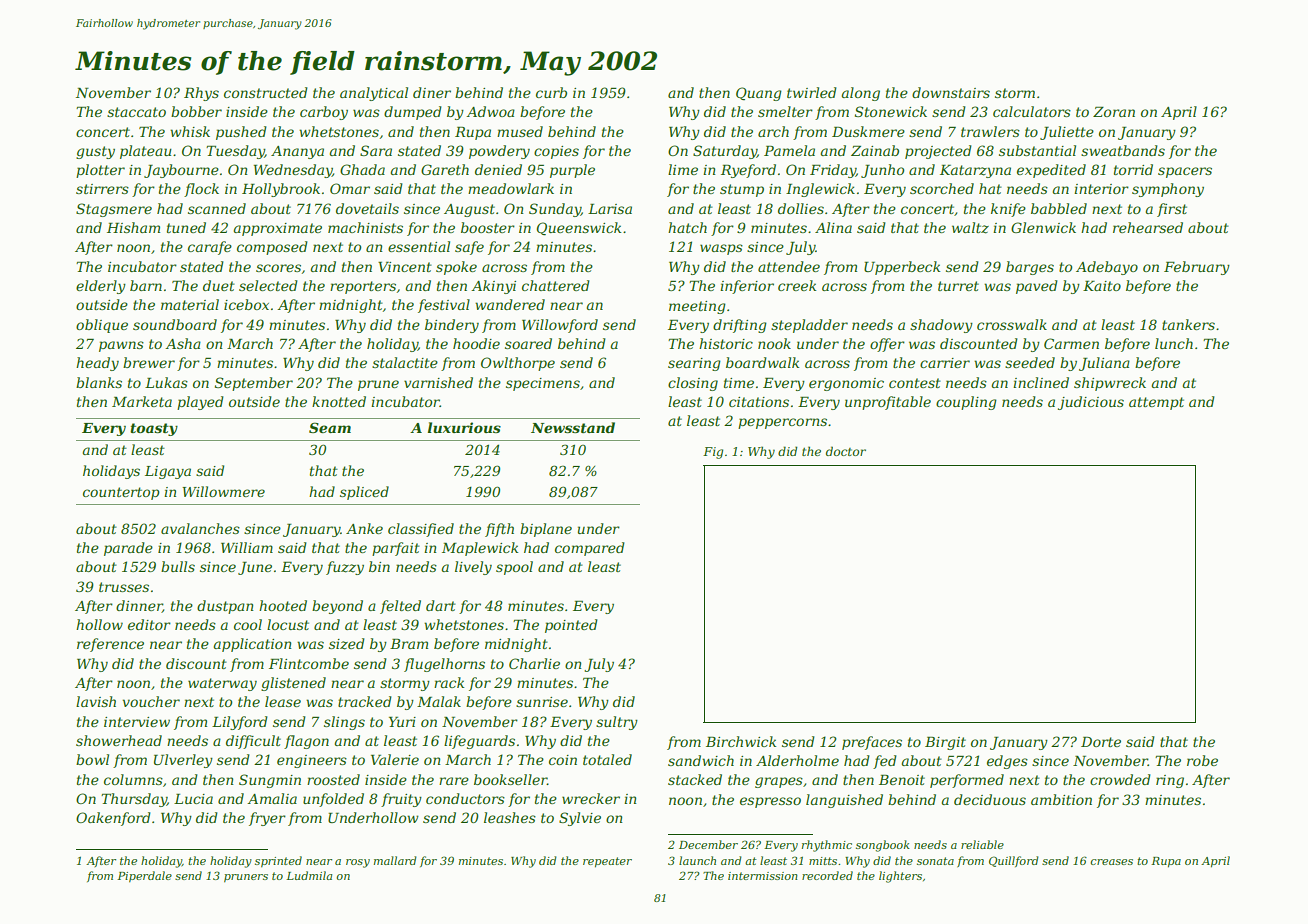 This screenshot has height=924, width=1308. I want to click on downstairs, so click(951, 92).
